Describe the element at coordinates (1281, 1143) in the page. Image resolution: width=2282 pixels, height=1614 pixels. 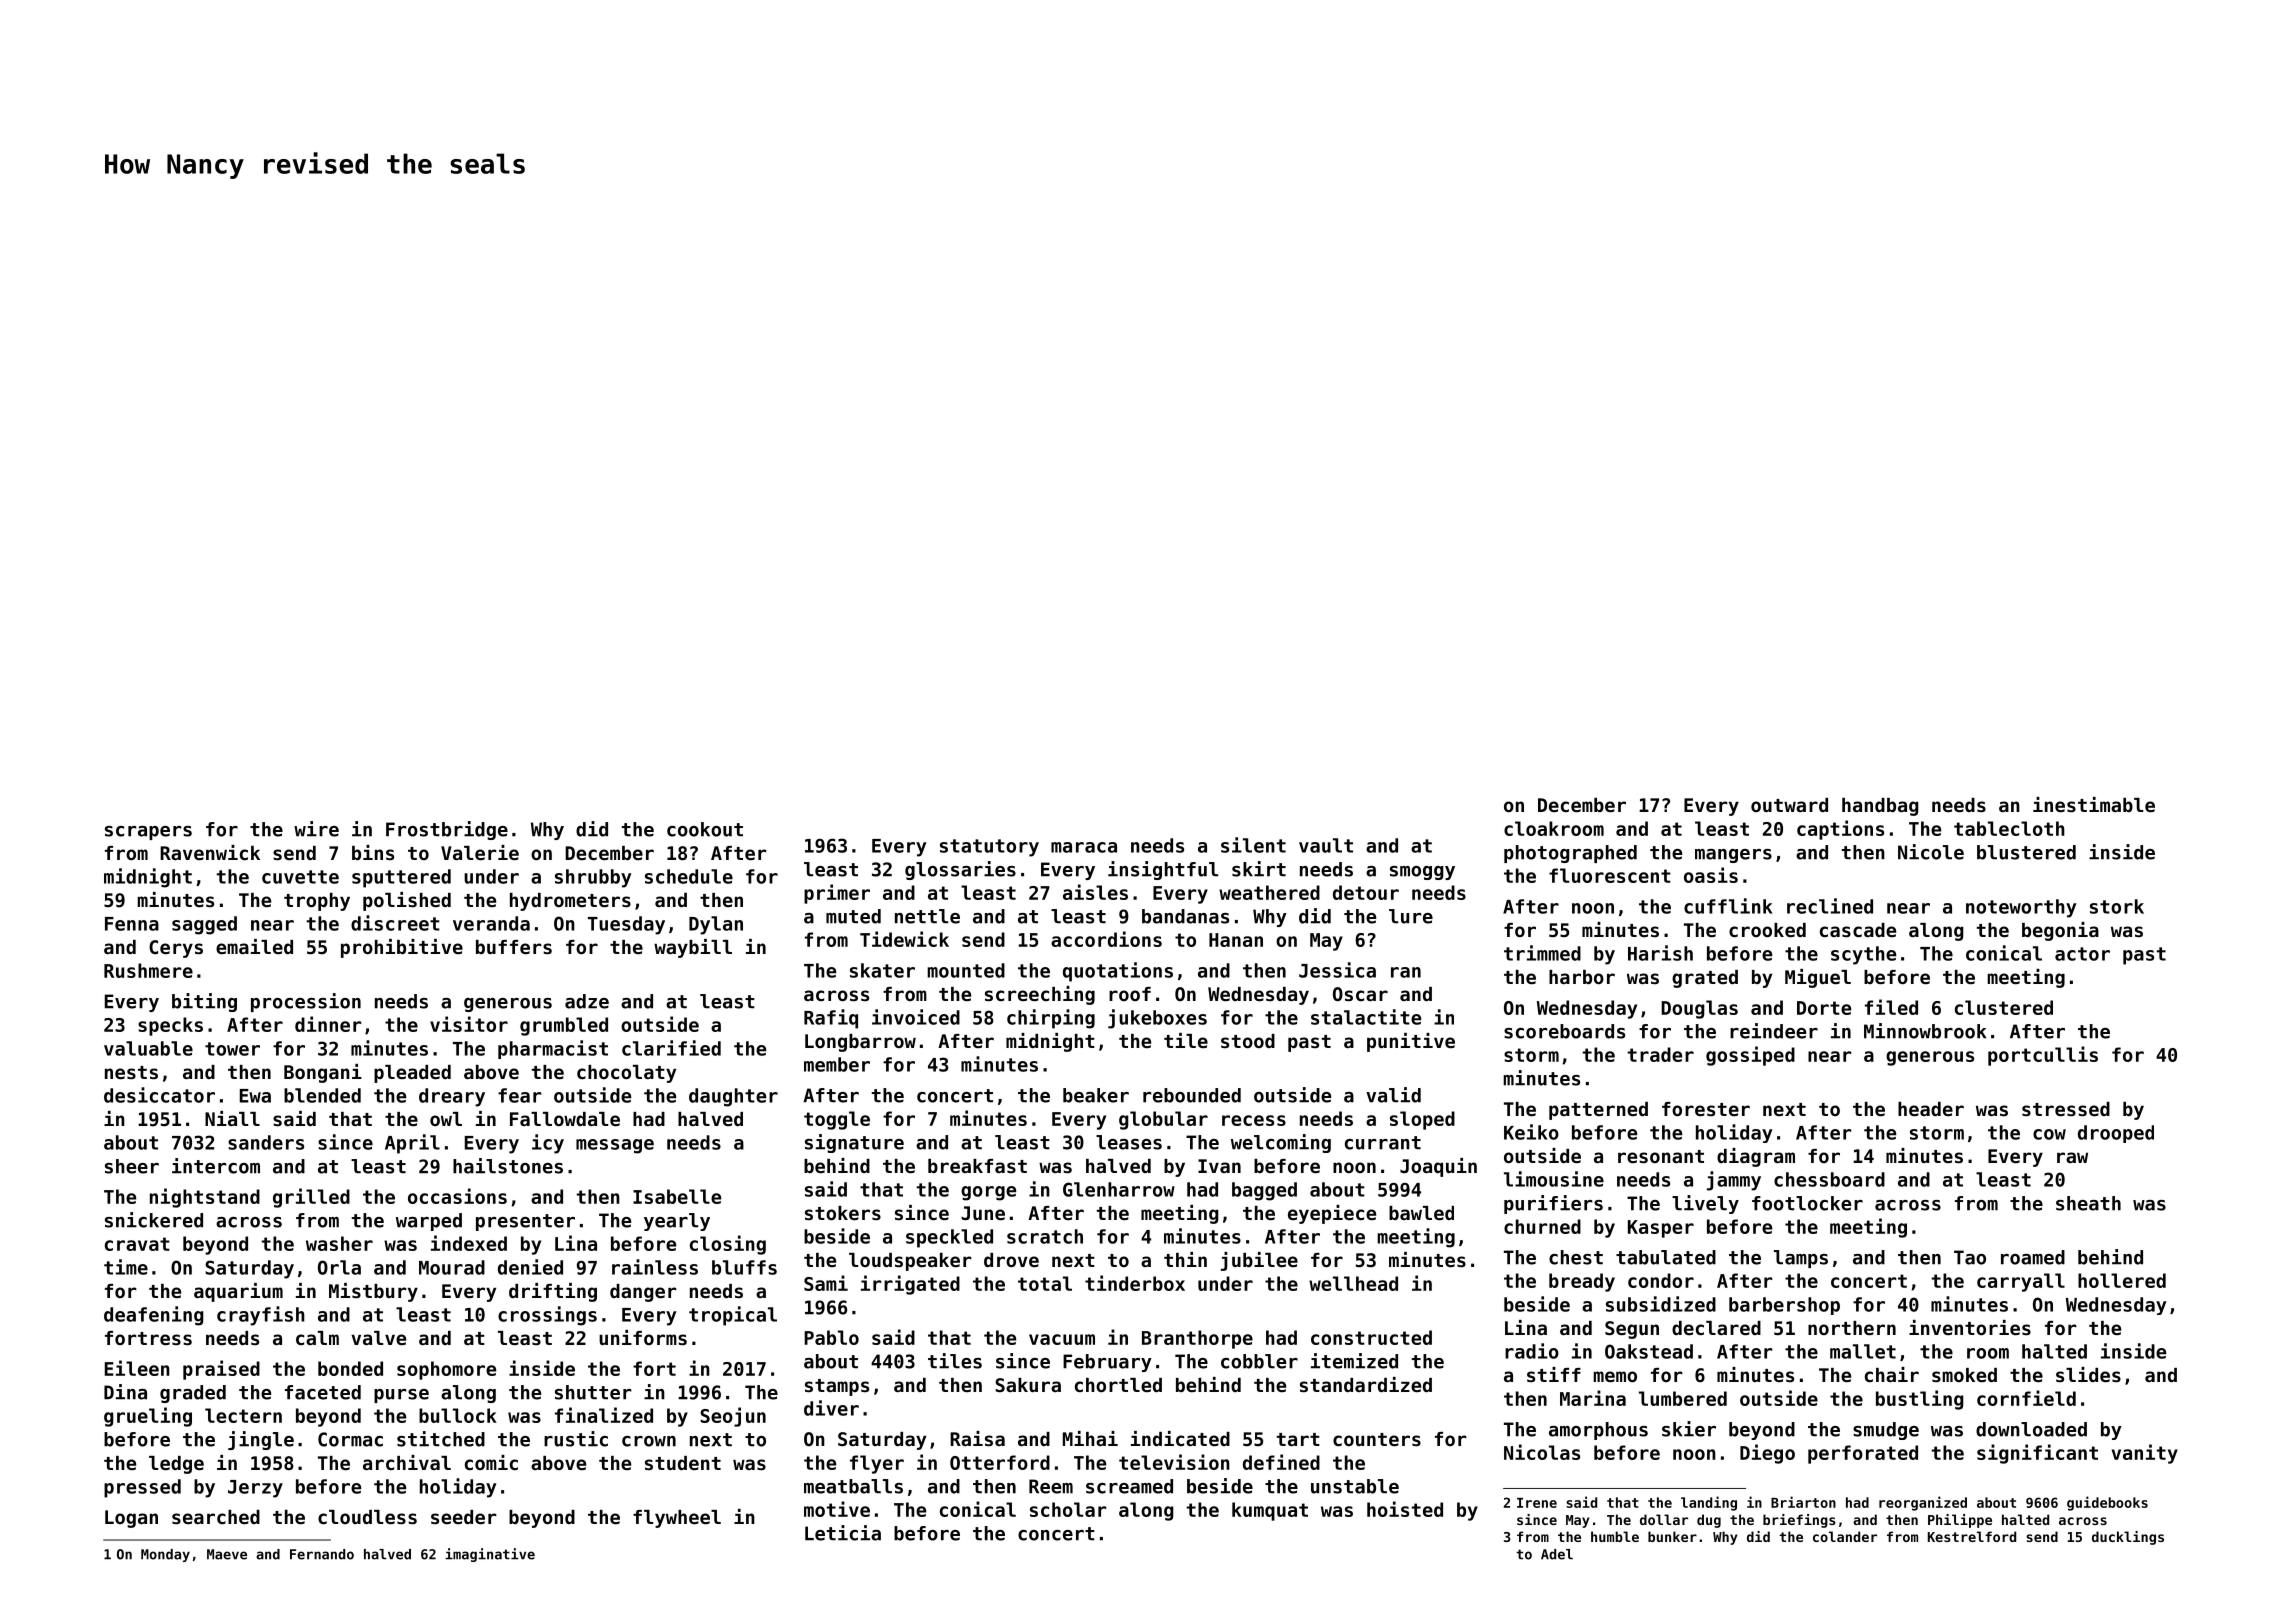
I see `welcoming` at that location.
